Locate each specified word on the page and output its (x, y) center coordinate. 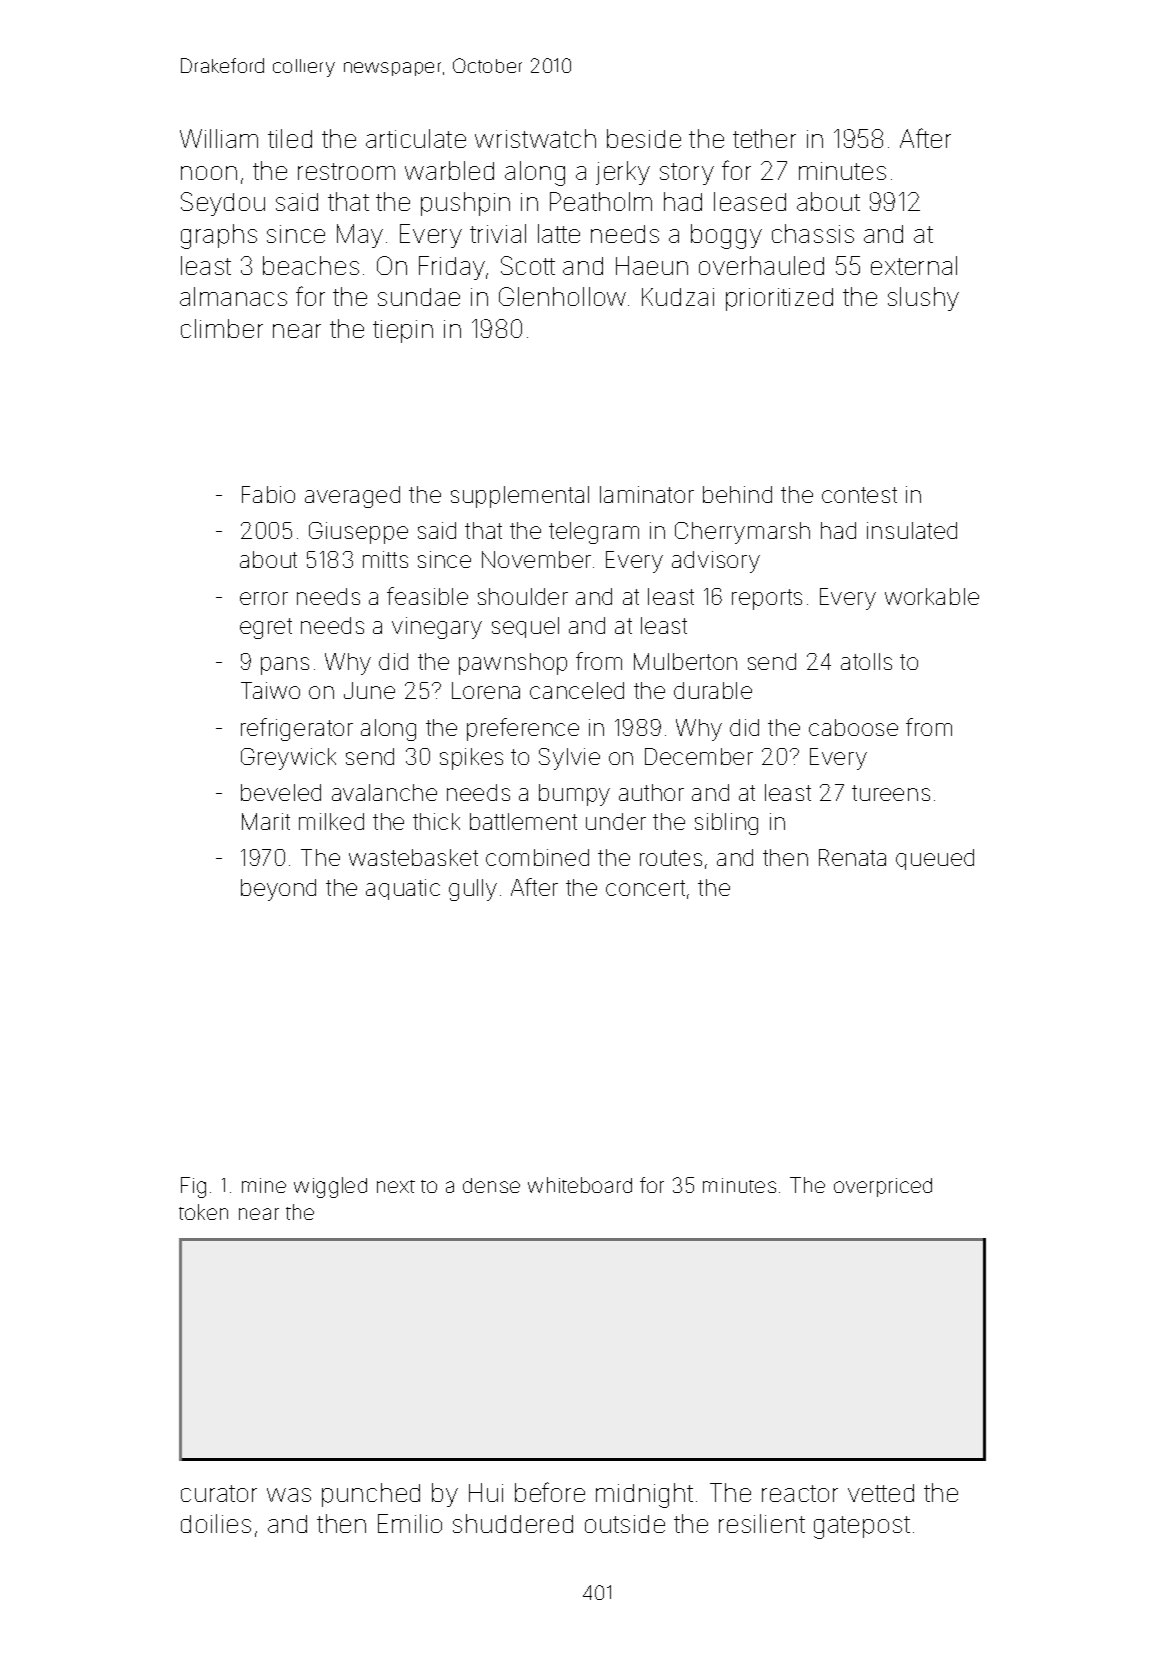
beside (644, 138)
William (219, 138)
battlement (523, 821)
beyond (278, 890)
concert (645, 888)
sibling (726, 824)
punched (371, 1495)
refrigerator (297, 729)
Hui (486, 1492)
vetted (881, 1493)
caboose (853, 727)
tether (764, 138)
